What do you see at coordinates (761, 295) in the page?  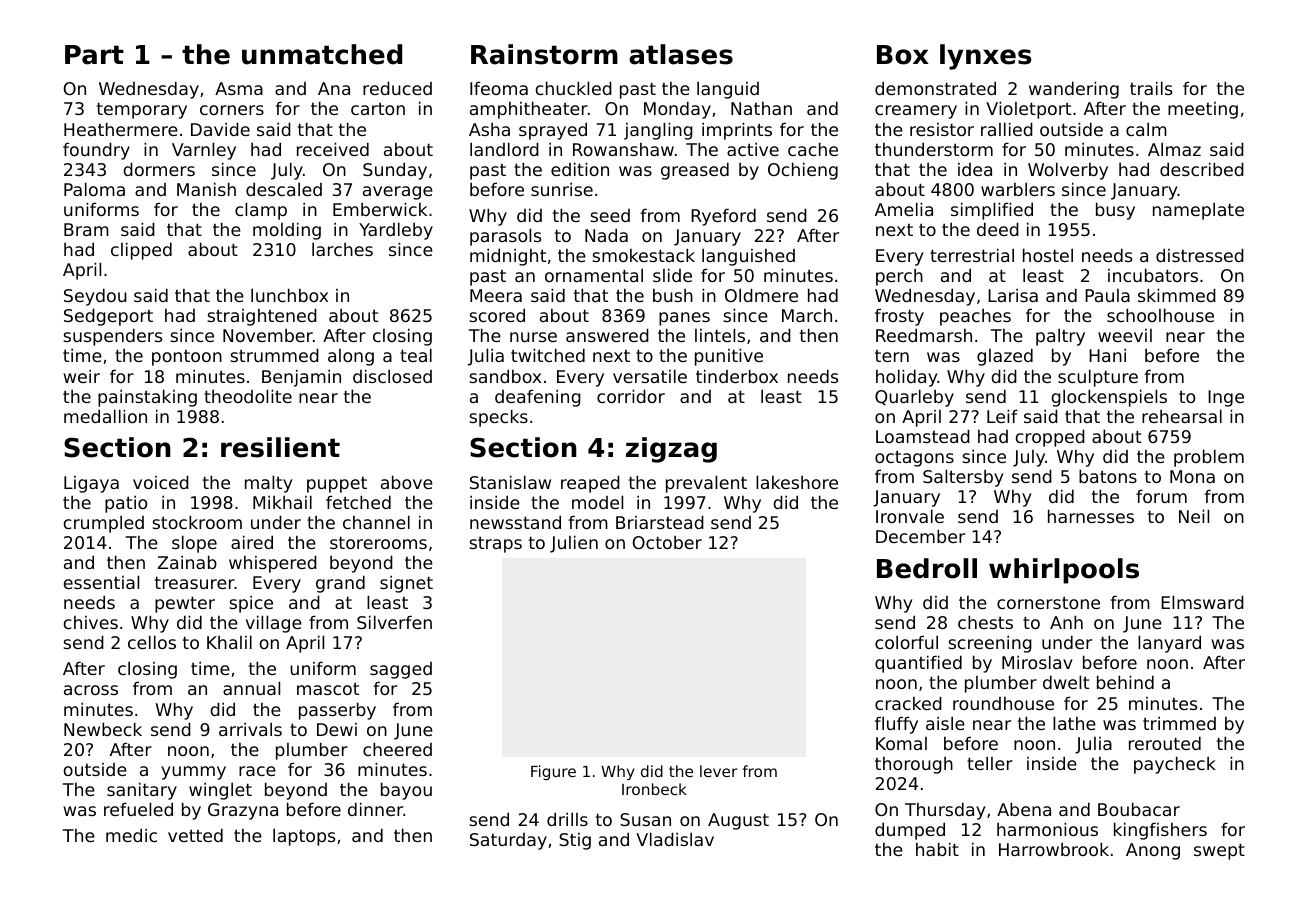 I see `Oldmere` at bounding box center [761, 295].
